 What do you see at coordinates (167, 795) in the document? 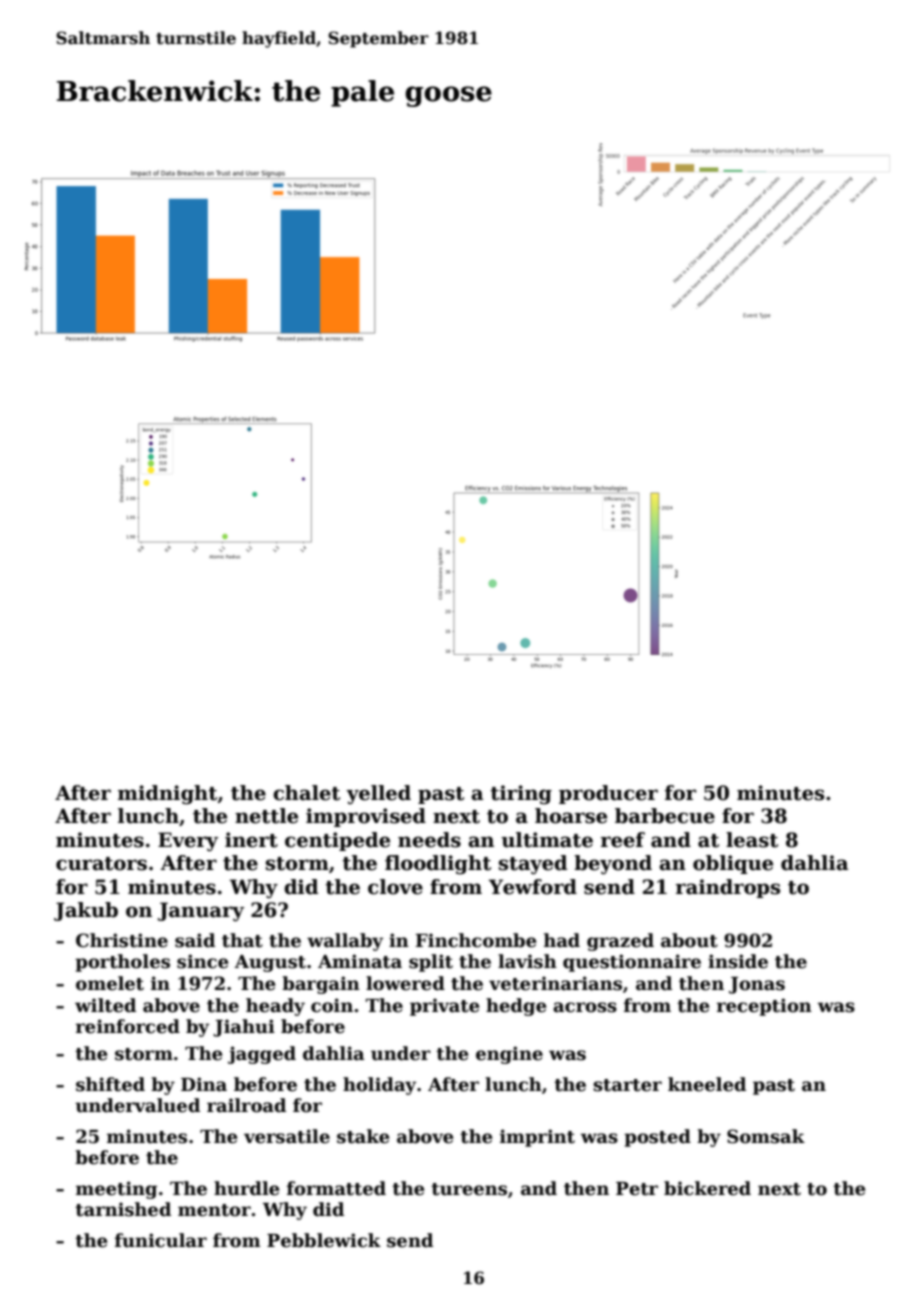
I see `midnight` at bounding box center [167, 795].
